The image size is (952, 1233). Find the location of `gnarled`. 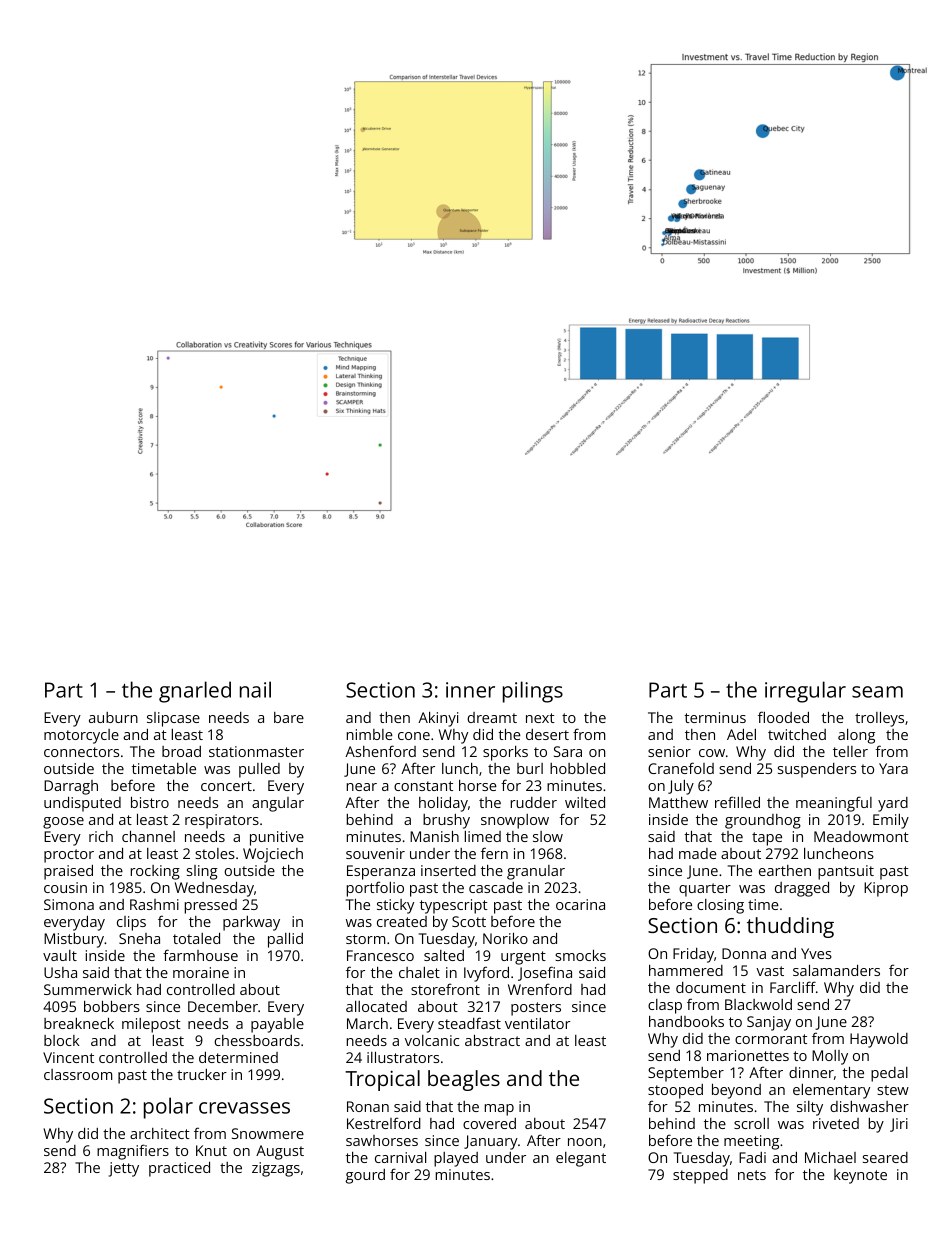

gnarled is located at coordinates (195, 692).
